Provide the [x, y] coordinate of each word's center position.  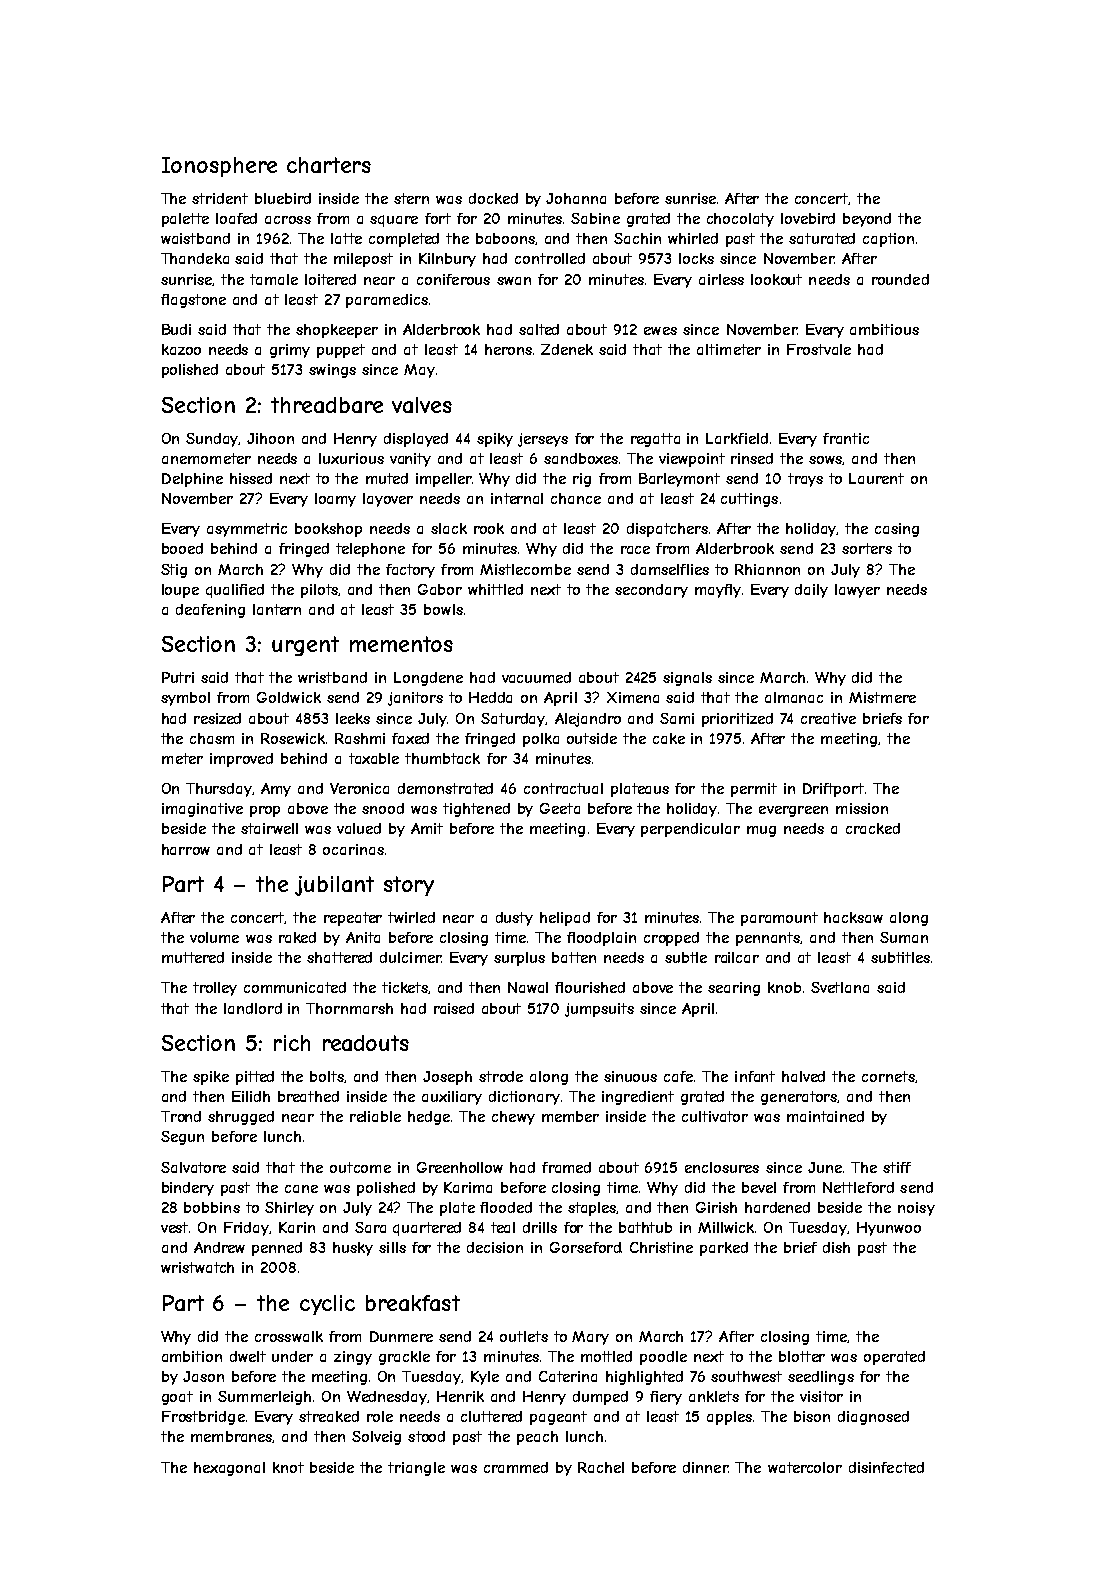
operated [894, 1358]
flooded [506, 1207]
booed [182, 548]
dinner [705, 1467]
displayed [416, 440]
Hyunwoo [889, 1229]
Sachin [637, 238]
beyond [867, 220]
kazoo [181, 349]
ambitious [884, 329]
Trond [181, 1116]
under [292, 1356]
